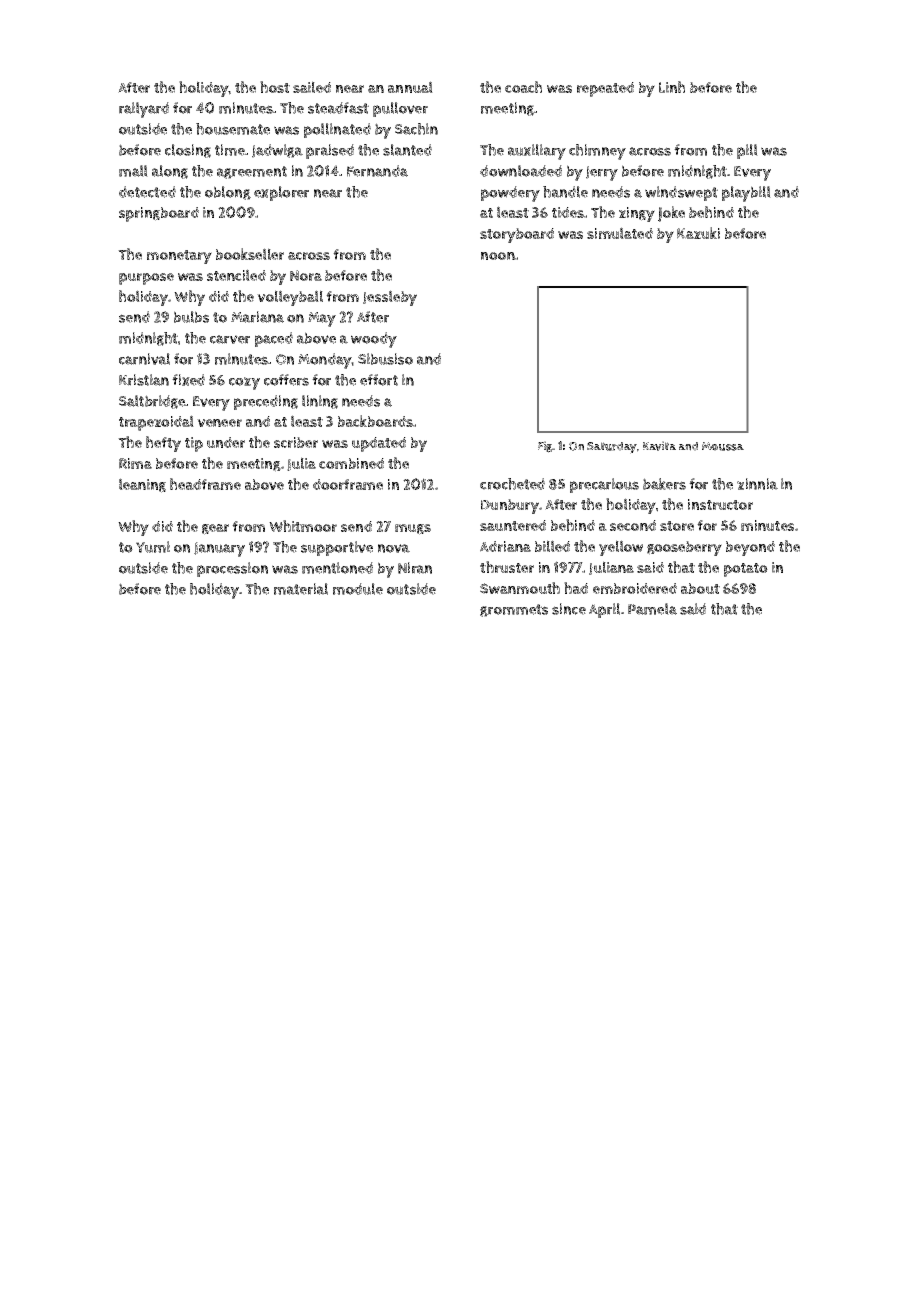  What do you see at coordinates (747, 151) in the screenshot?
I see `pill` at bounding box center [747, 151].
